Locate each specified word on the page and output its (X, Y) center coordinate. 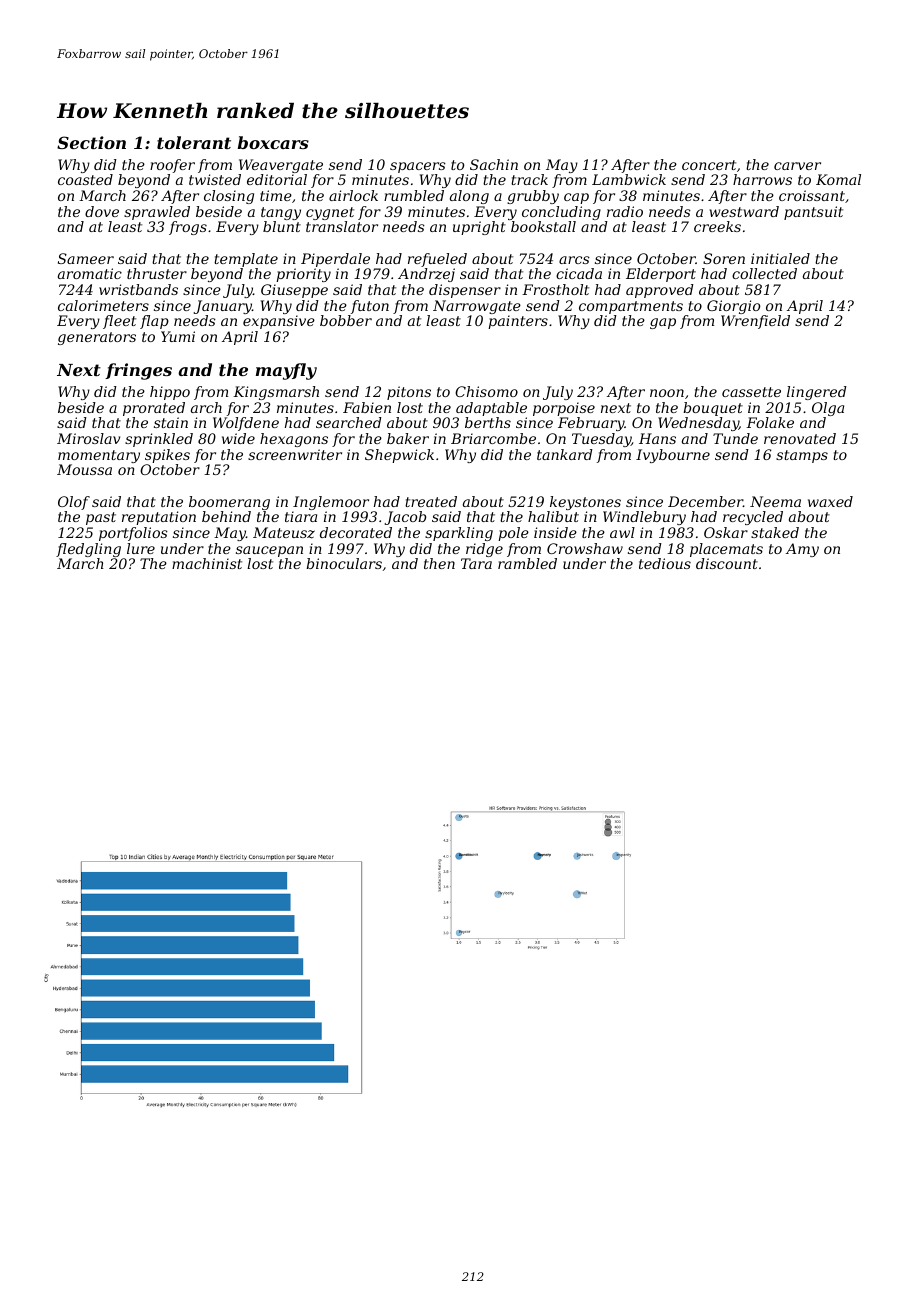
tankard (565, 454)
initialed (780, 258)
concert (709, 165)
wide (238, 438)
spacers (418, 167)
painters (518, 322)
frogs (188, 228)
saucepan (269, 551)
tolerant (194, 142)
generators (97, 338)
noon (667, 393)
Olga (828, 409)
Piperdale (335, 260)
